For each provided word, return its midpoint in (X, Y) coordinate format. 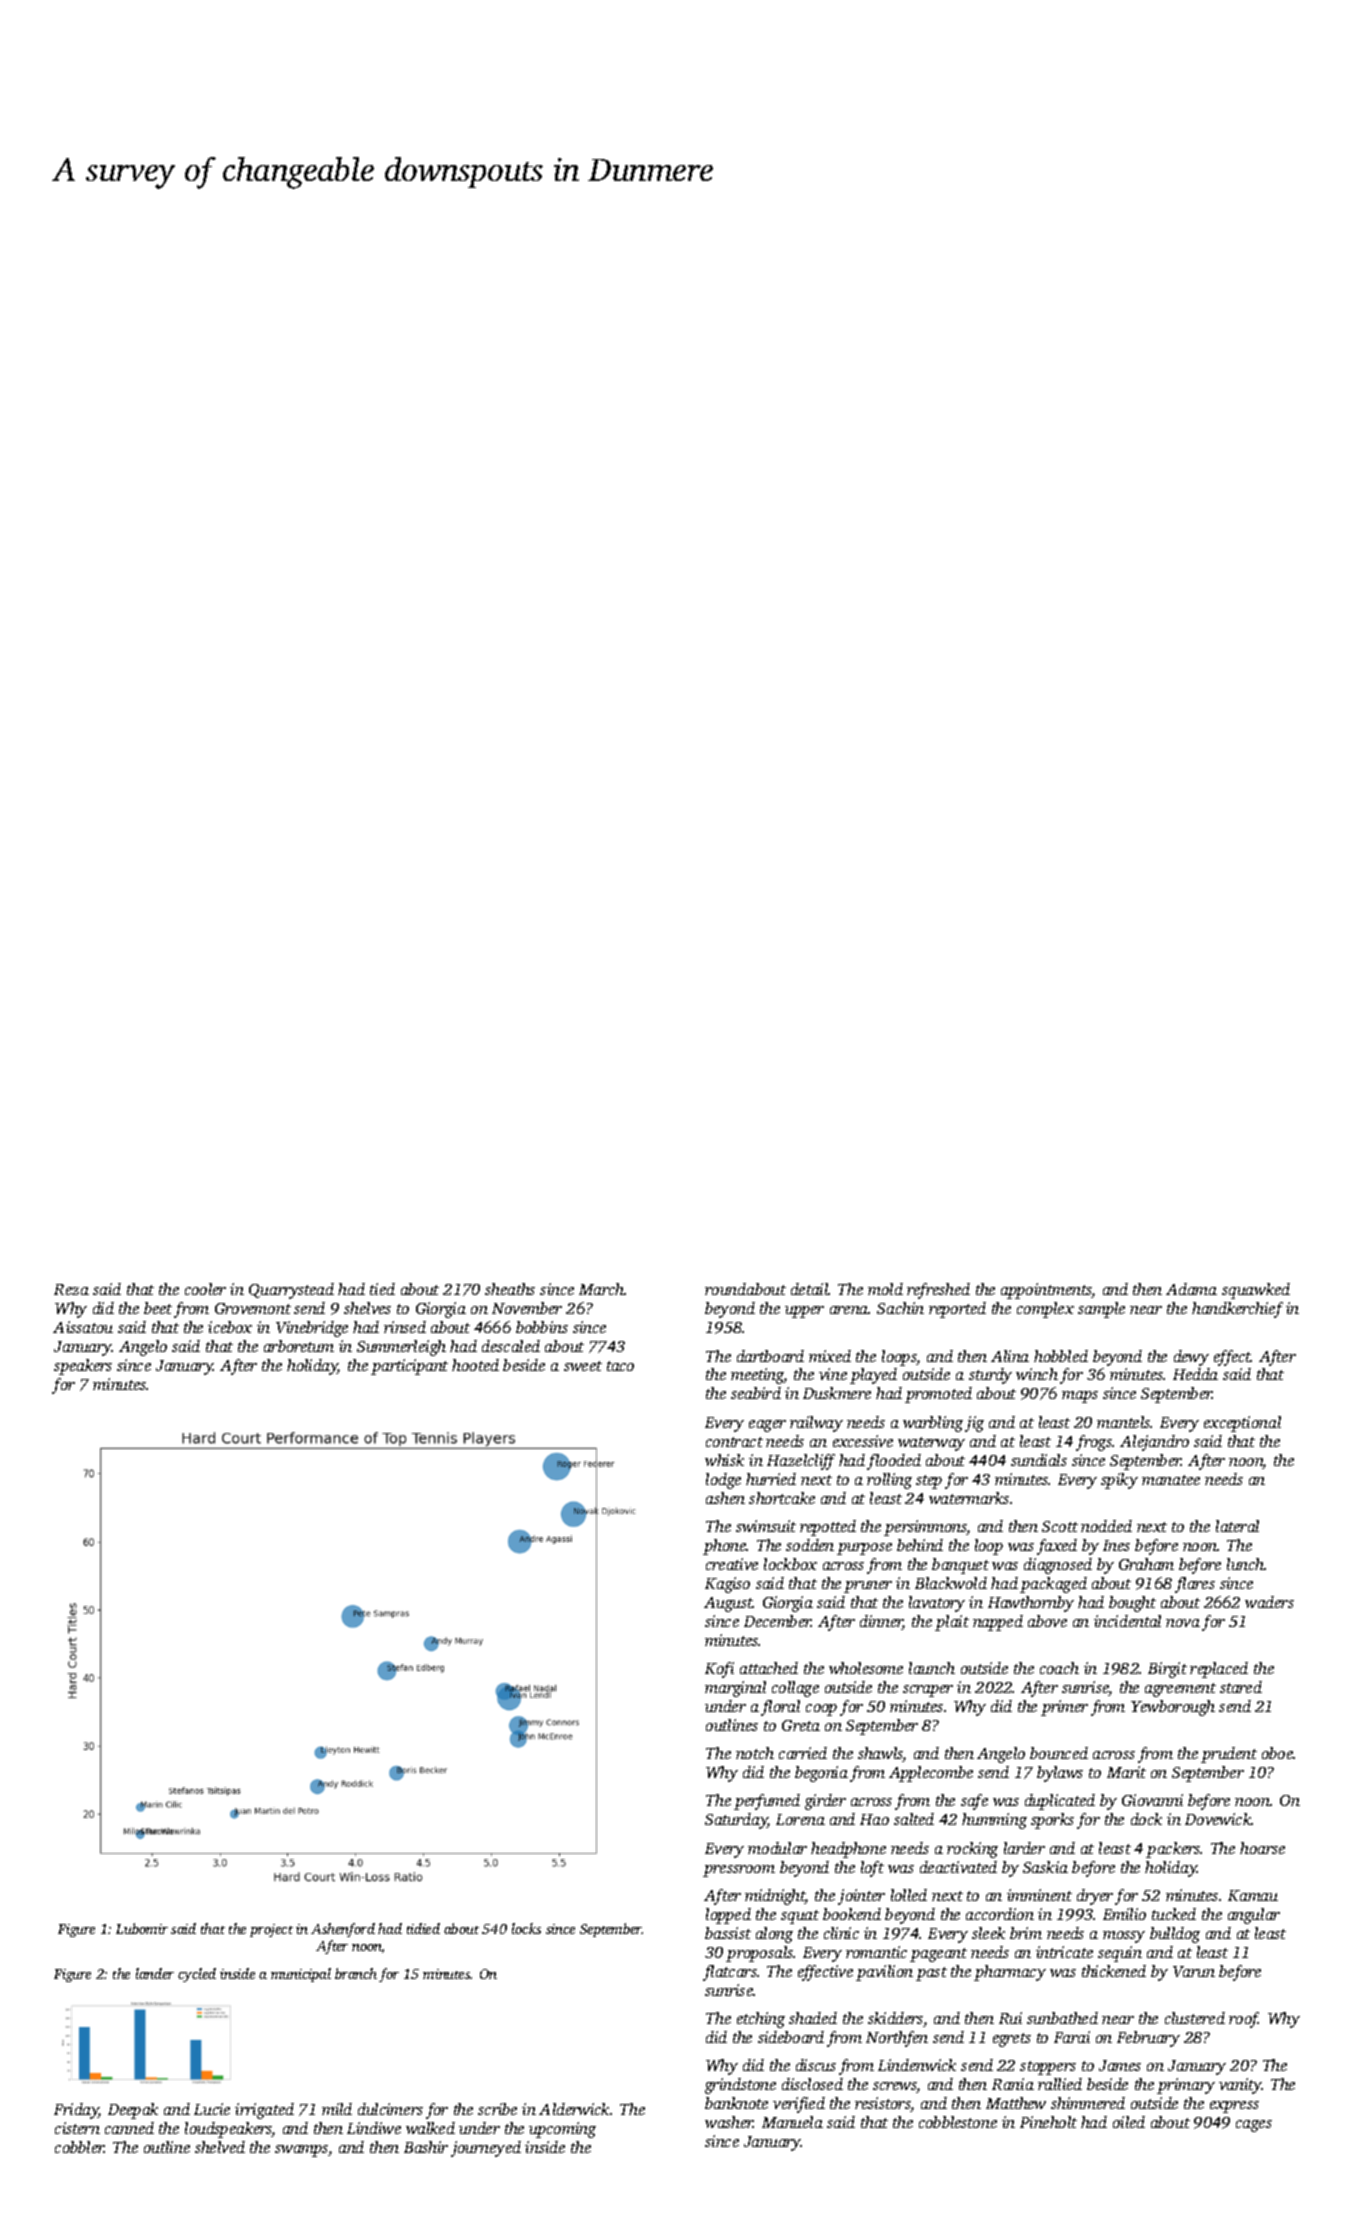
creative (732, 1564)
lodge (723, 1481)
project (271, 1930)
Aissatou (83, 1327)
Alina (1010, 1356)
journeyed (486, 2149)
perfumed (767, 1802)
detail (810, 1289)
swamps (301, 2151)
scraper (928, 1691)
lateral (1237, 1526)
